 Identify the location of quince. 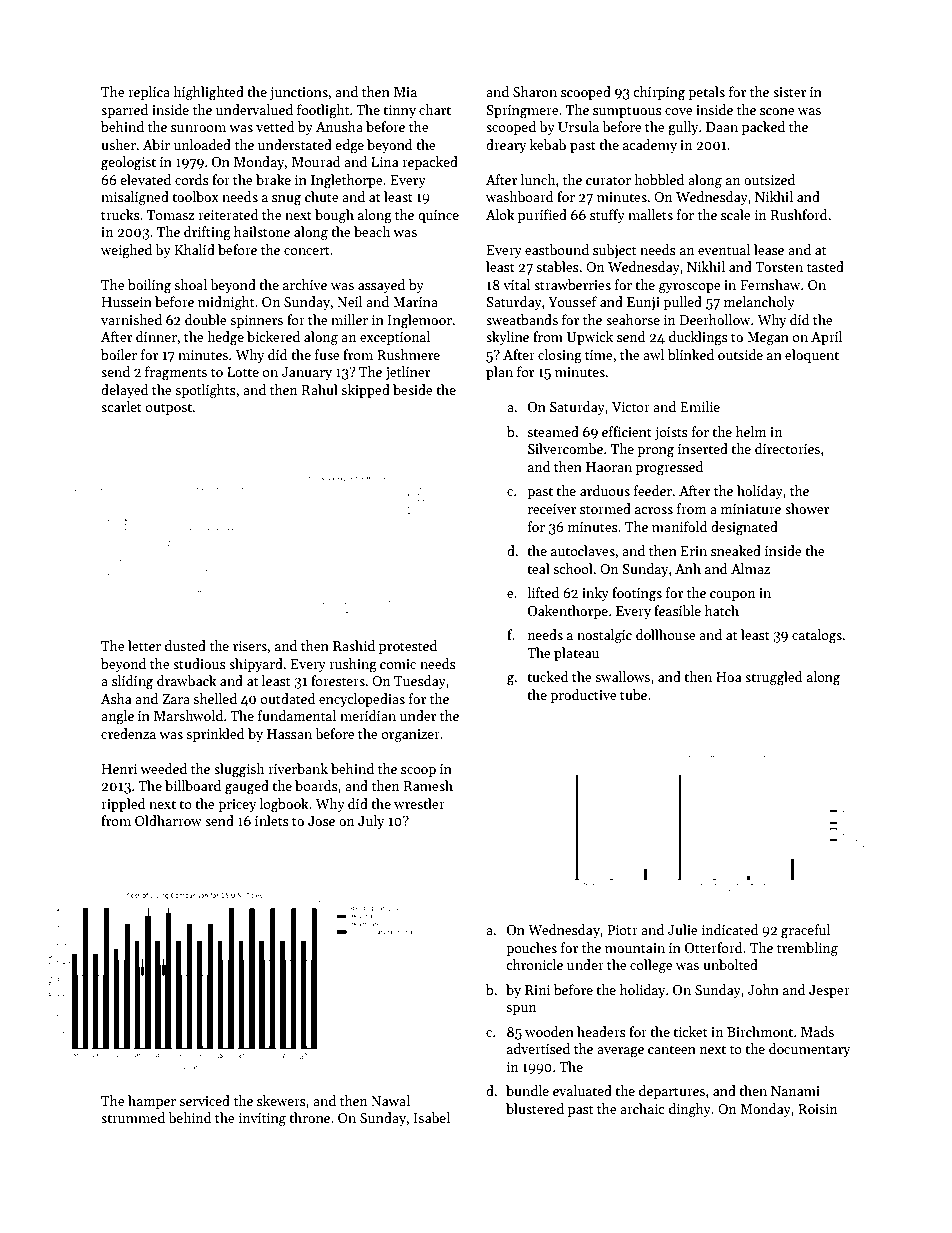
(438, 216).
